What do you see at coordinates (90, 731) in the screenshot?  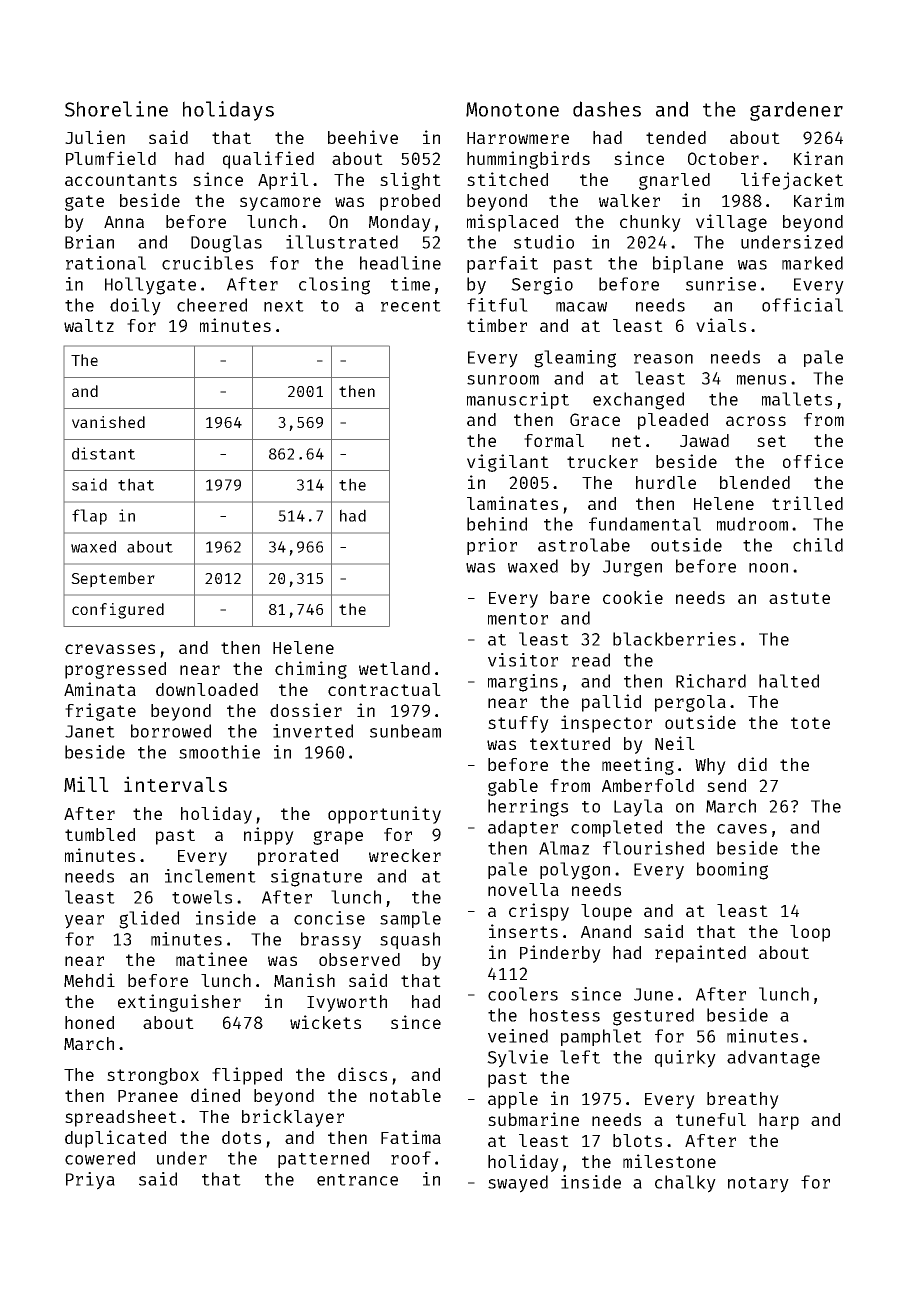 I see `Janet` at bounding box center [90, 731].
